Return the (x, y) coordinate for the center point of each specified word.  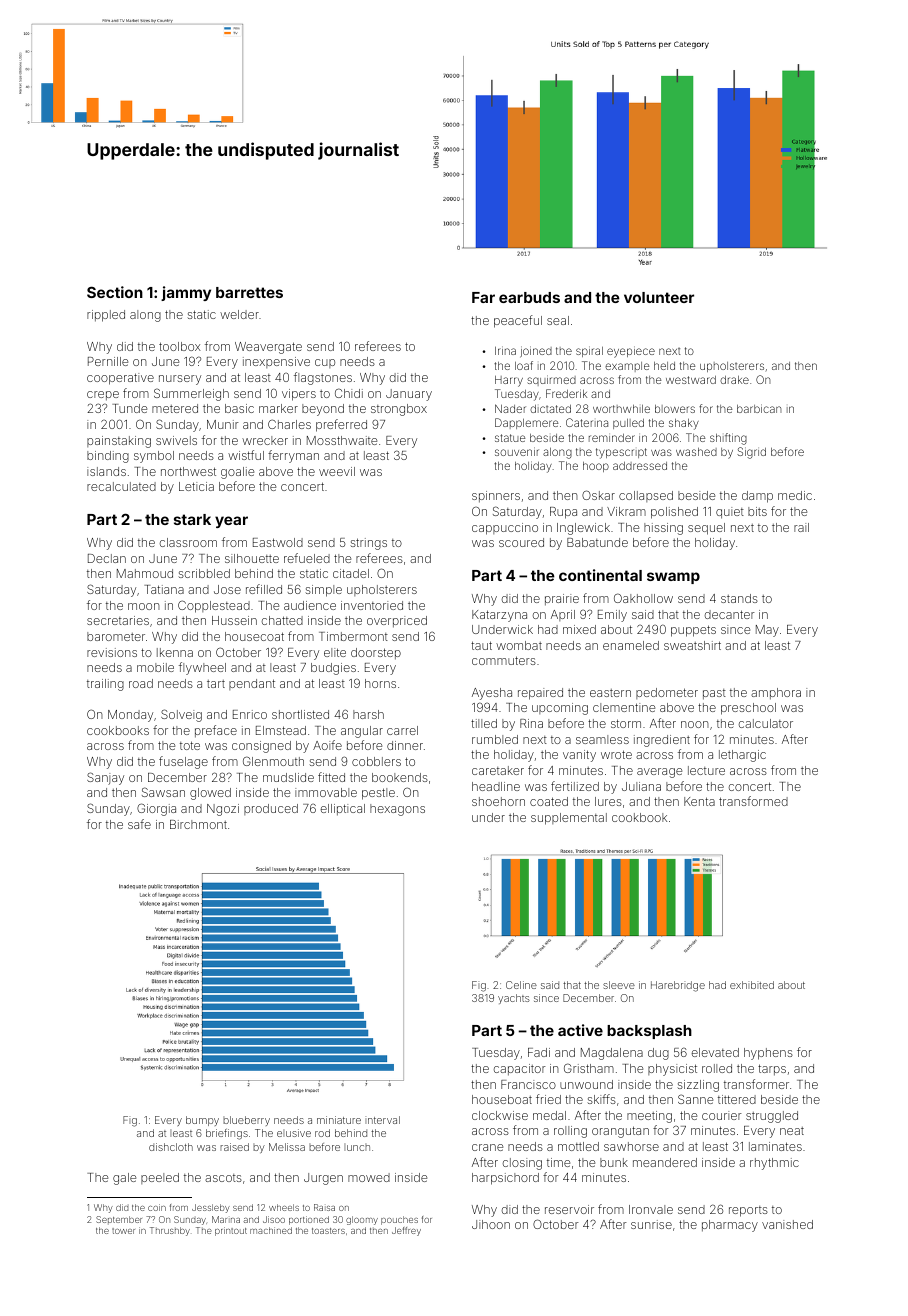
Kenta (699, 801)
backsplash (649, 1032)
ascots (223, 1178)
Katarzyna (499, 616)
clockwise (500, 1115)
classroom (188, 542)
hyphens (768, 1054)
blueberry (246, 1121)
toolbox (180, 346)
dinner (405, 745)
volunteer (659, 297)
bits (757, 511)
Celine (521, 985)
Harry (509, 381)
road (141, 683)
